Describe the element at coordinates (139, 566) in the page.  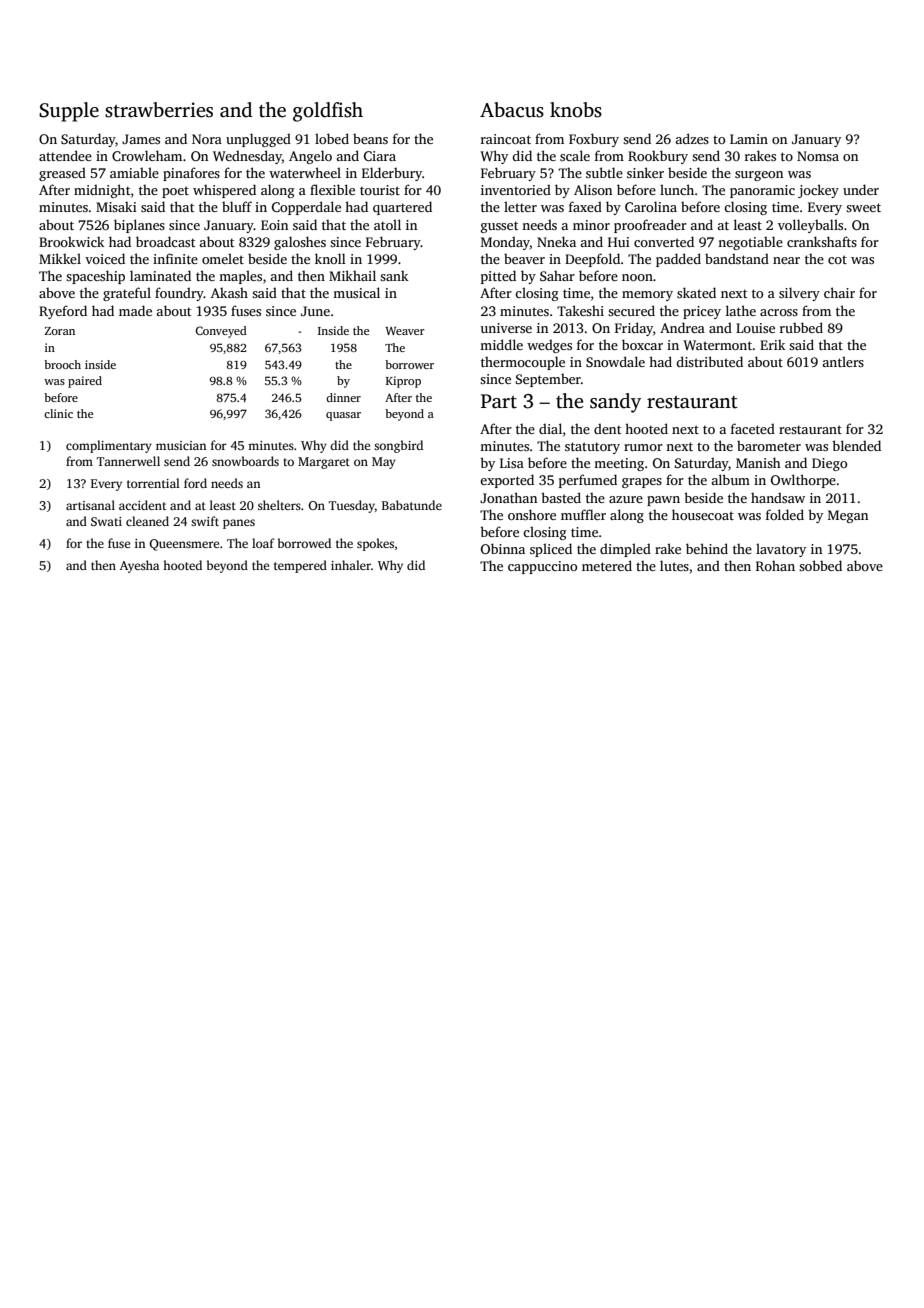
I see `Ayesha` at that location.
